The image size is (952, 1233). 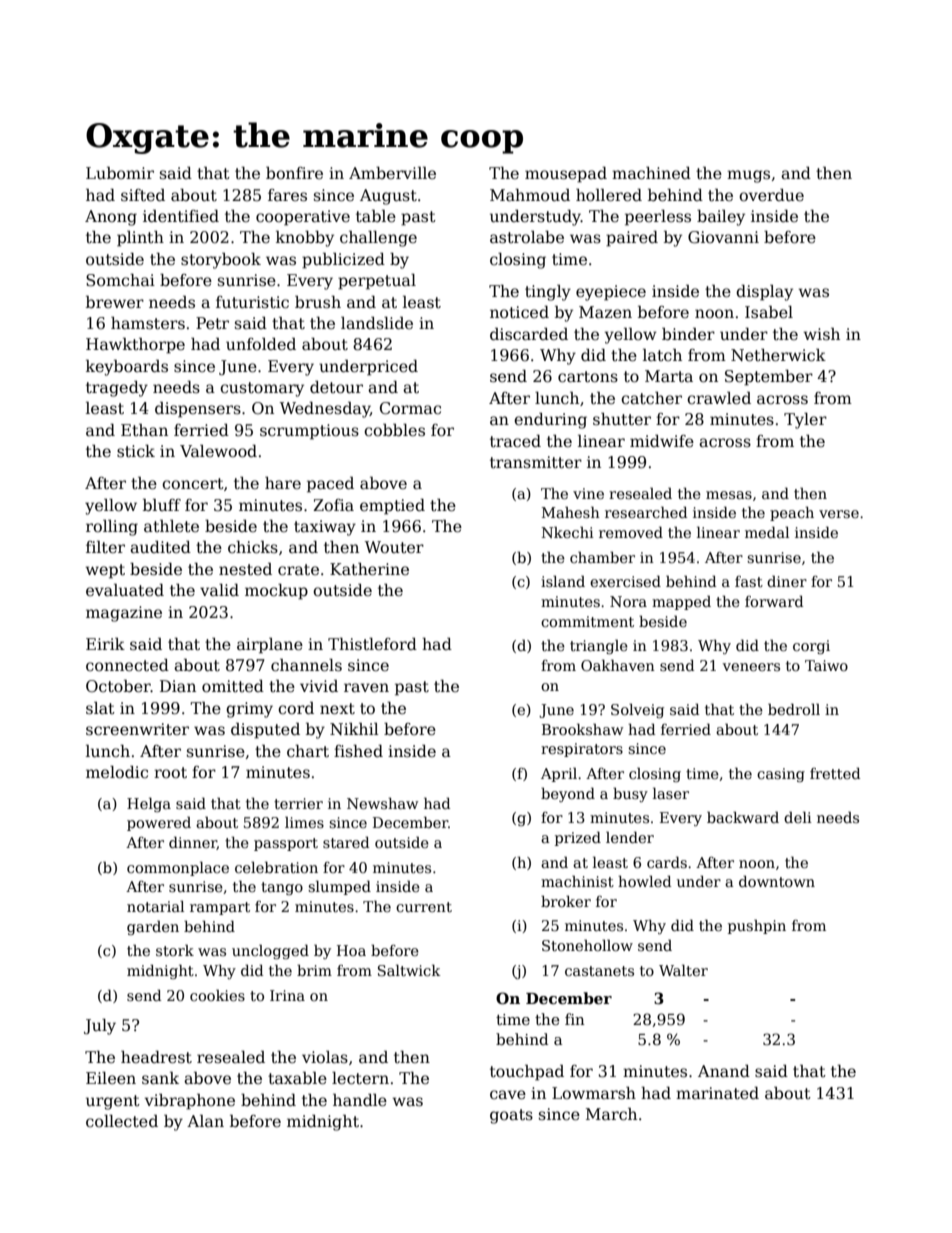 I want to click on mockup, so click(x=276, y=592).
